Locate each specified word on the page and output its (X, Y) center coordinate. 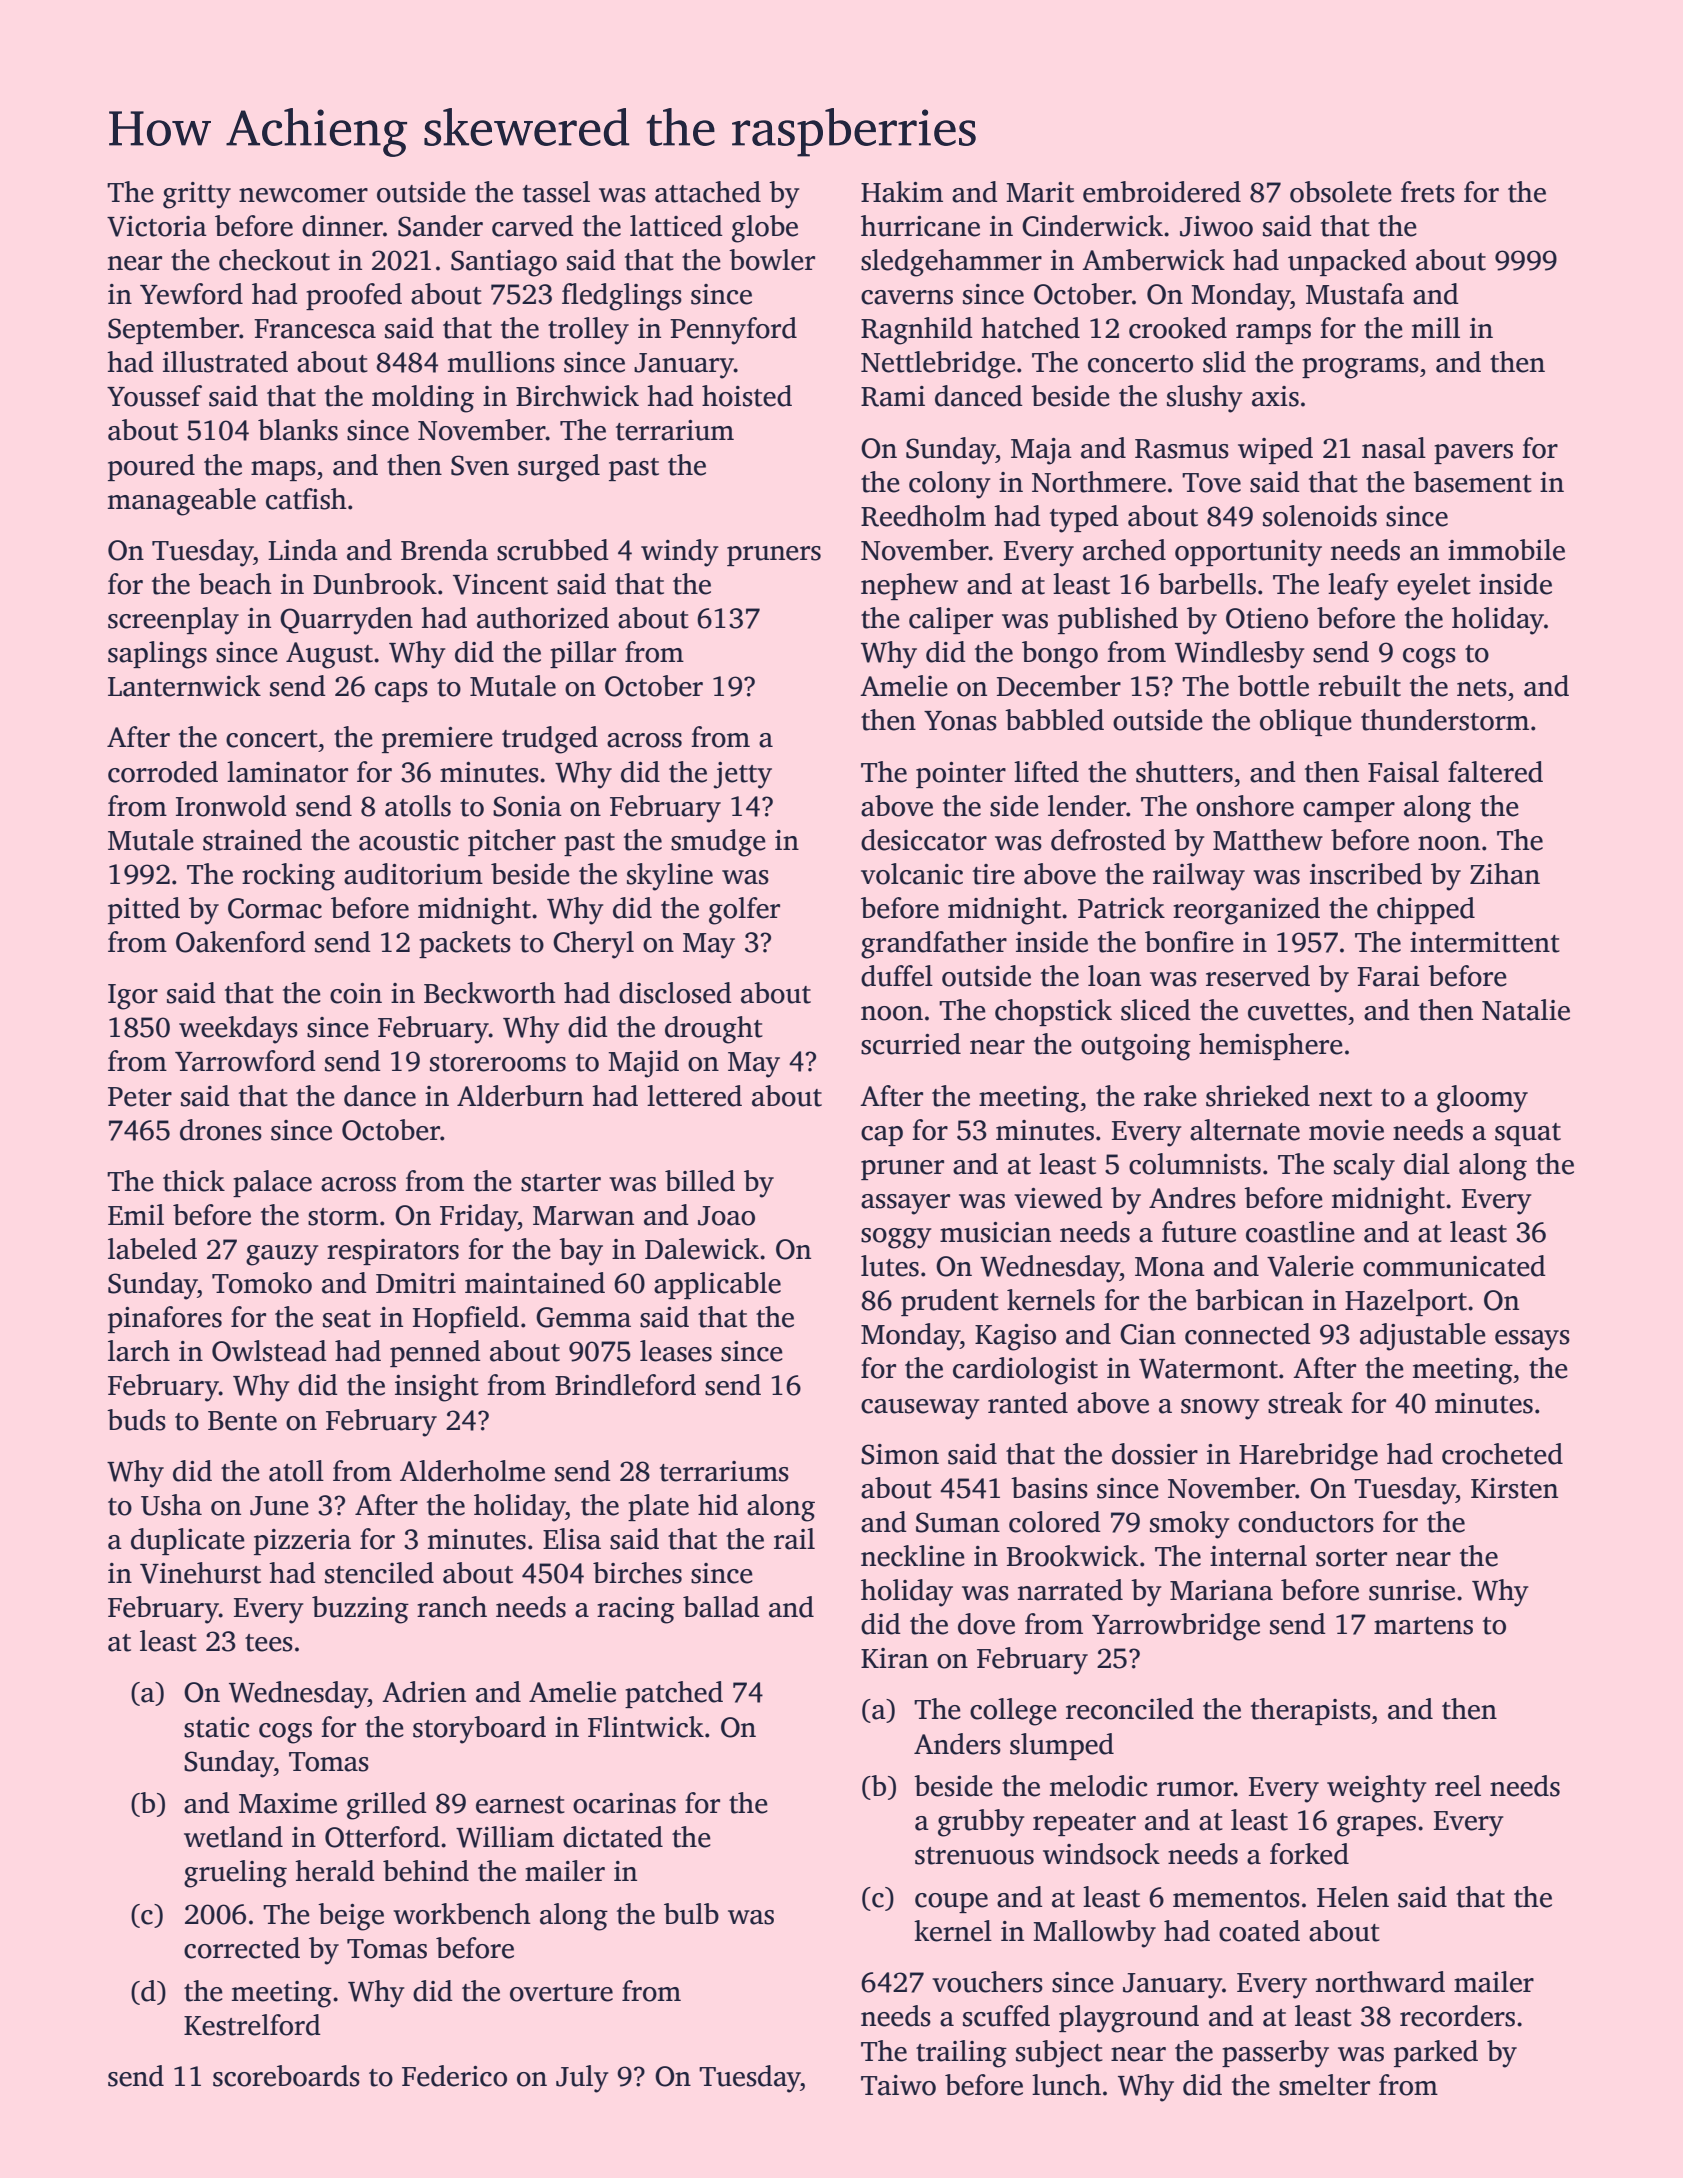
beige (351, 1917)
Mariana (1221, 1590)
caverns (907, 297)
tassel (556, 192)
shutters (1184, 772)
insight (437, 1388)
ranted (1028, 1403)
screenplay (173, 621)
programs (1360, 368)
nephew (909, 586)
